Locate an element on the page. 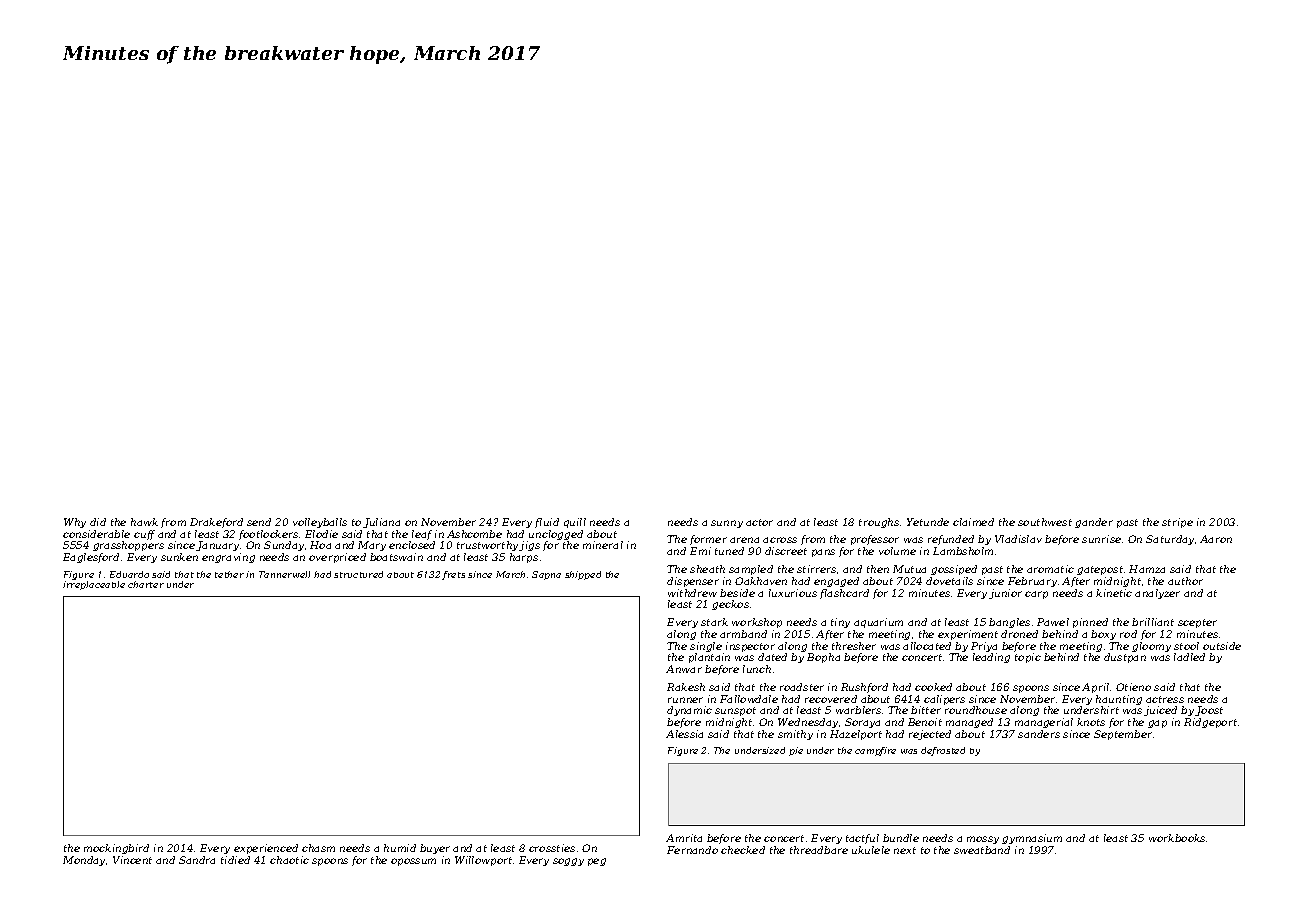  Wednesday is located at coordinates (808, 723).
